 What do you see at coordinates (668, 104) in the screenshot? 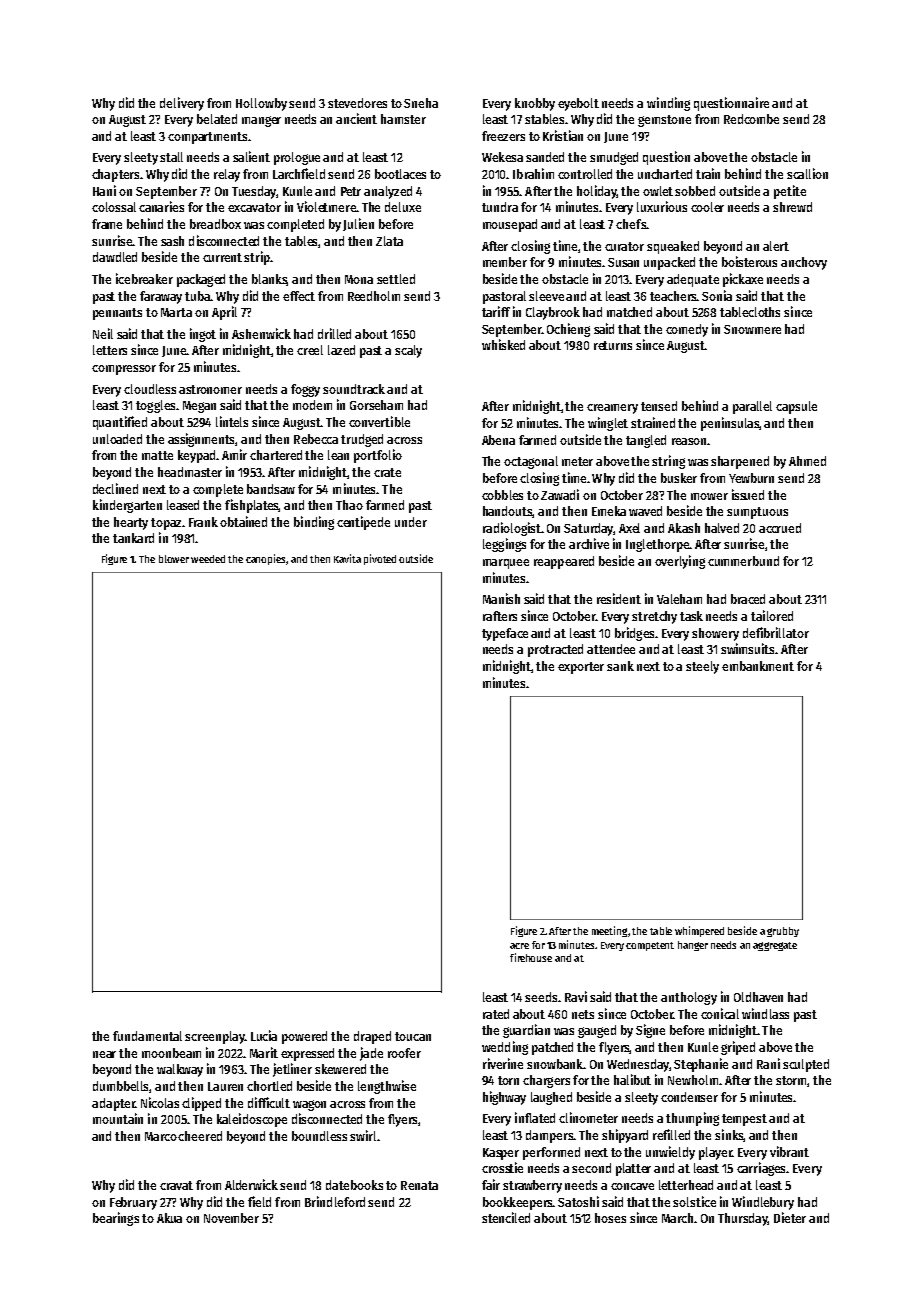
I see `winding` at bounding box center [668, 104].
